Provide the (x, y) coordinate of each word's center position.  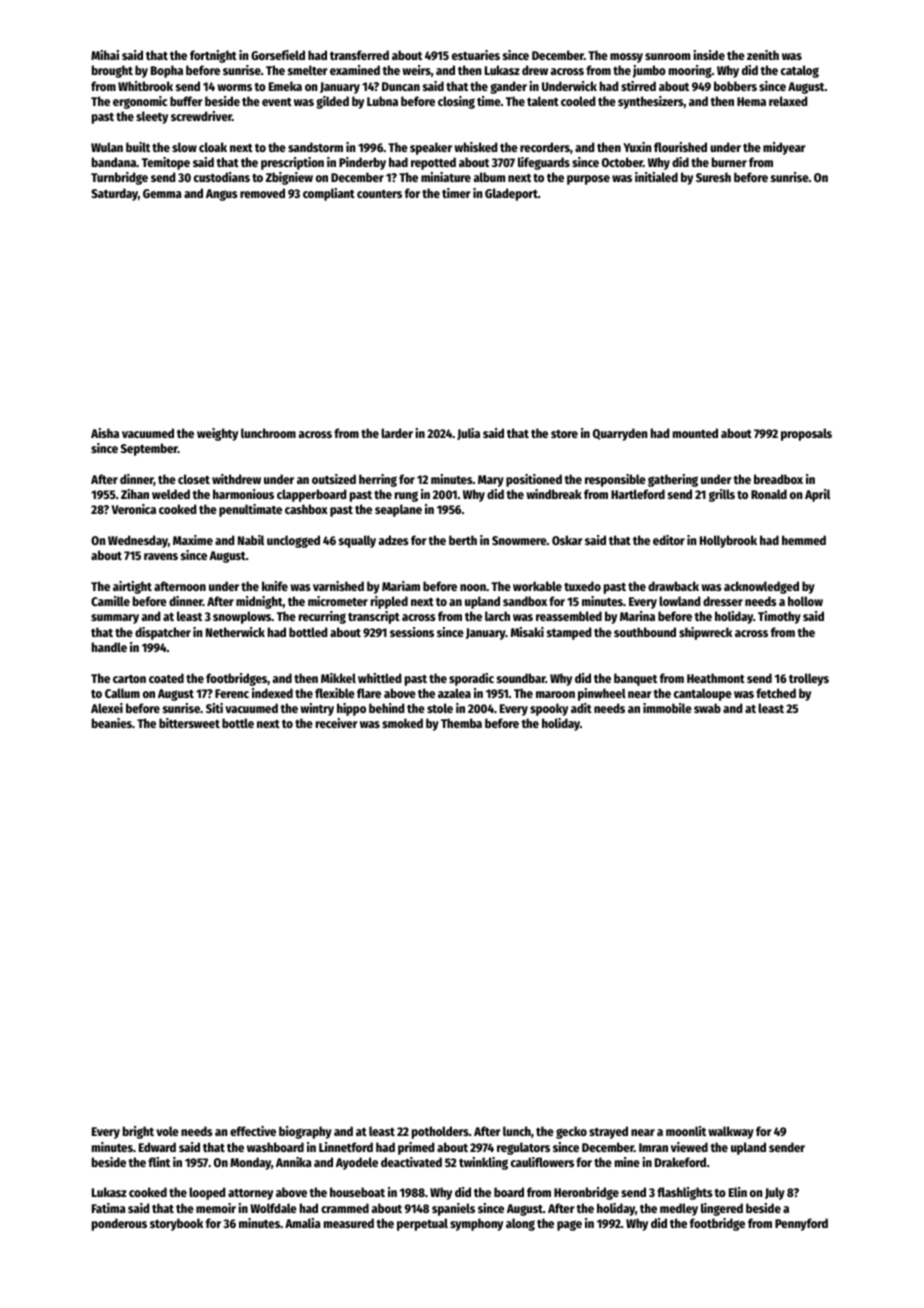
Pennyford (801, 1224)
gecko (571, 1132)
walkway (731, 1132)
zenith (763, 55)
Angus (222, 195)
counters (379, 194)
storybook (176, 1224)
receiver (337, 723)
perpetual (422, 1224)
